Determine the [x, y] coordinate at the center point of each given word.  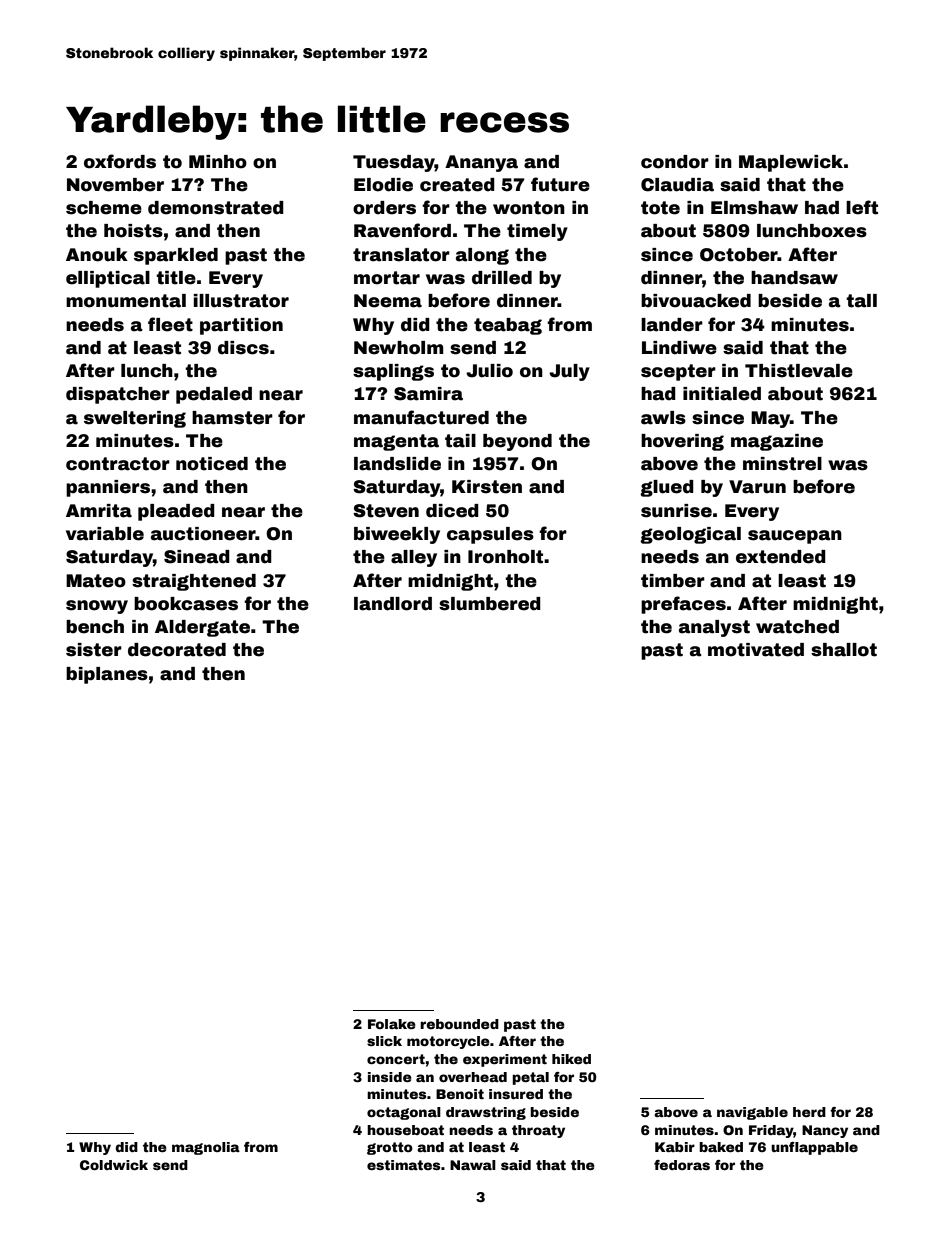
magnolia [206, 1148]
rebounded [459, 1024]
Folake [392, 1024]
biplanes [107, 675]
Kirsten [487, 487]
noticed [212, 464]
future [560, 184]
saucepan [795, 537]
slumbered [490, 604]
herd [809, 1112]
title [176, 278]
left [862, 207]
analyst [714, 628]
